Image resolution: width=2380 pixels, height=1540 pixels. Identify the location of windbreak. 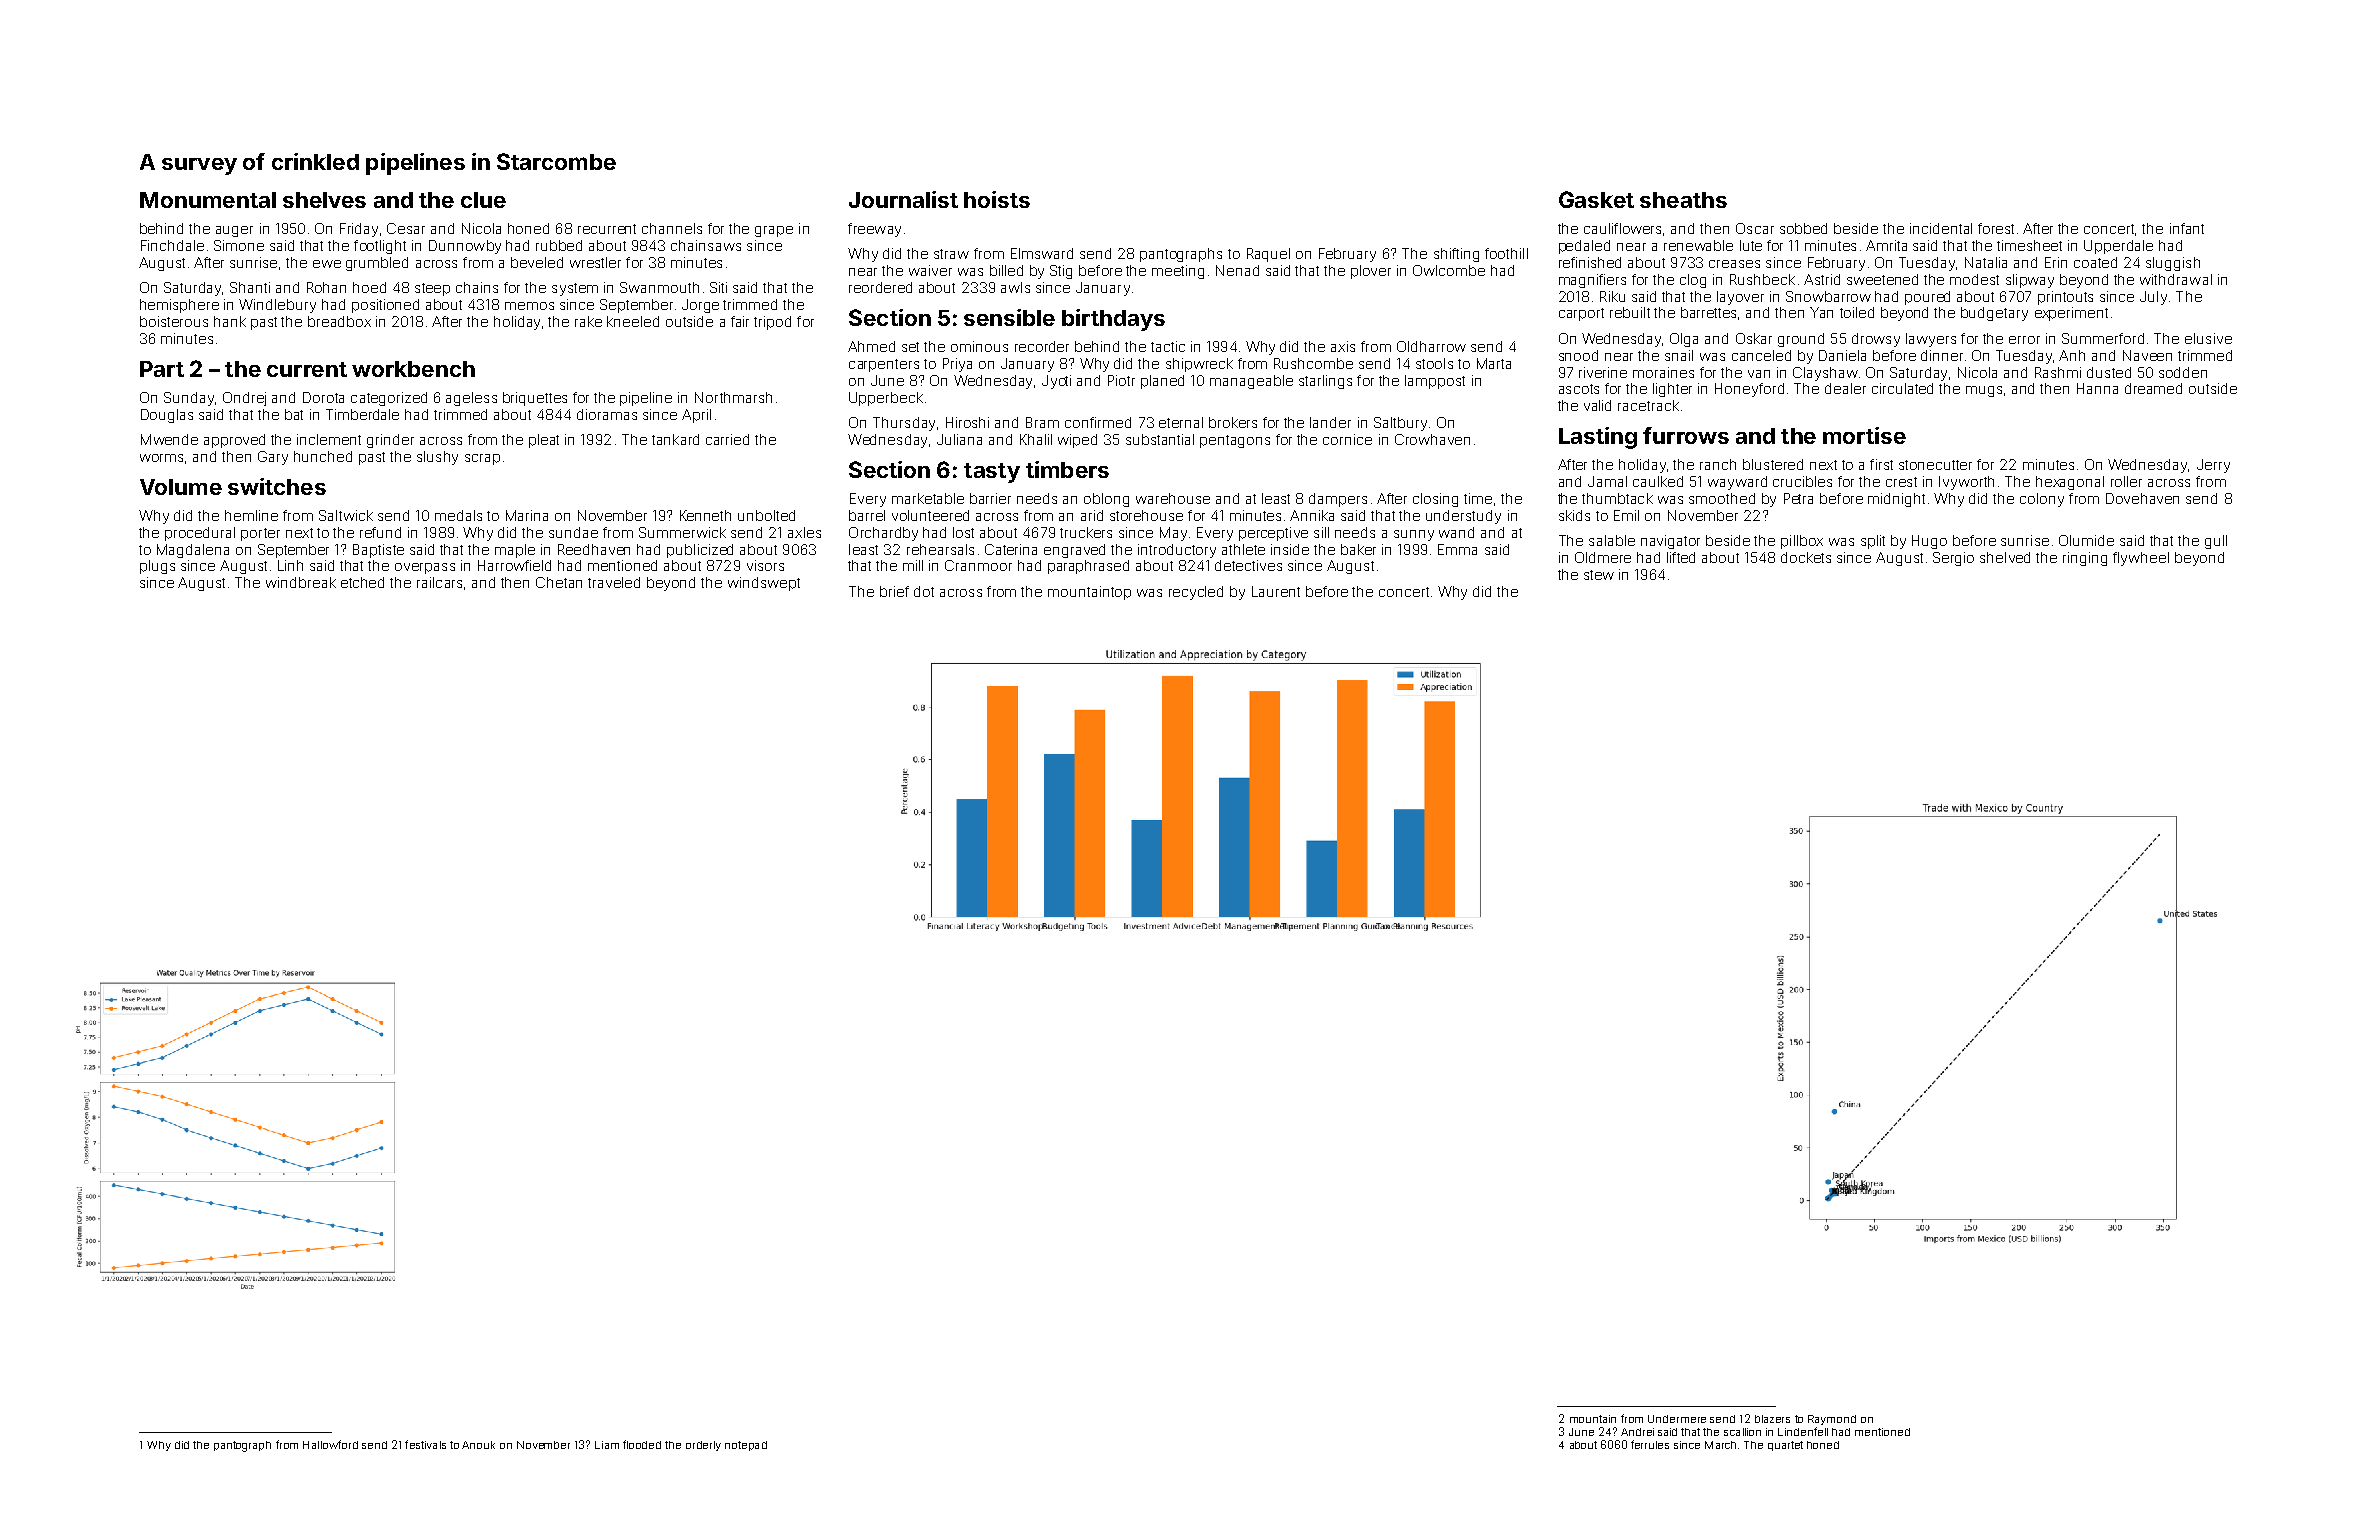
(301, 582).
